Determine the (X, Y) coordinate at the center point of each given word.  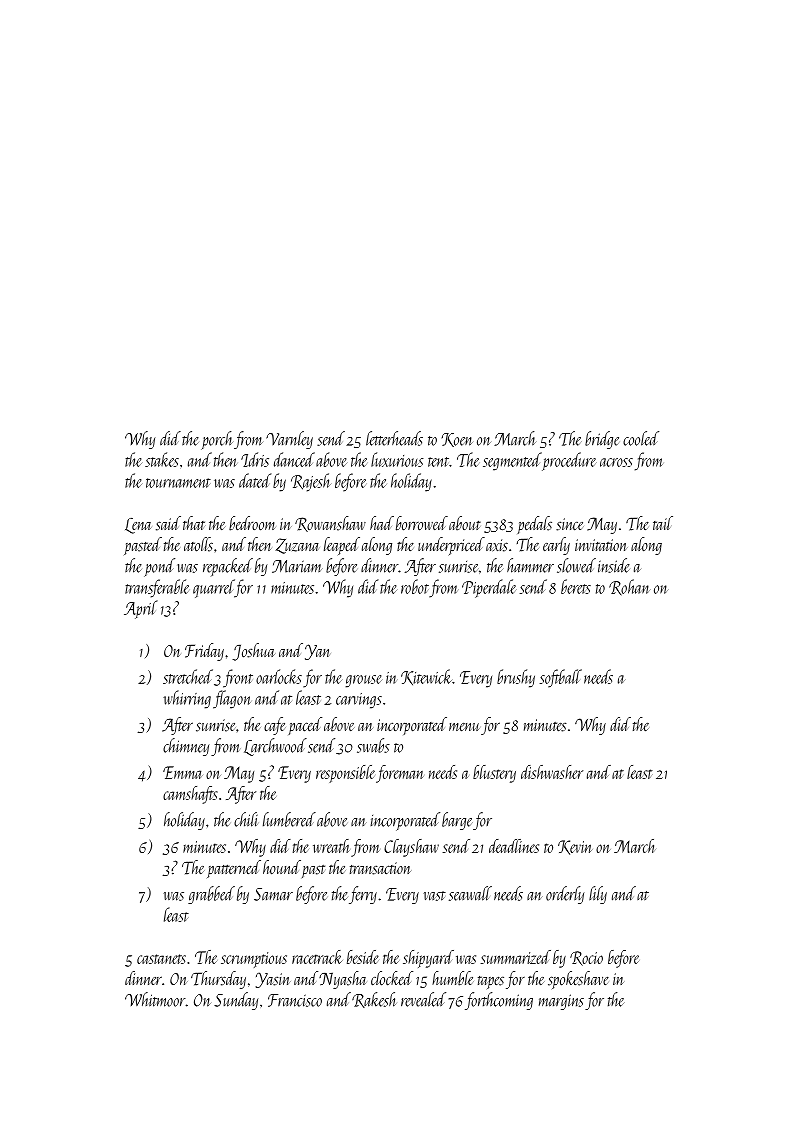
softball (561, 678)
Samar (273, 894)
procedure (569, 461)
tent (438, 462)
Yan (317, 652)
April (141, 609)
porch (217, 440)
